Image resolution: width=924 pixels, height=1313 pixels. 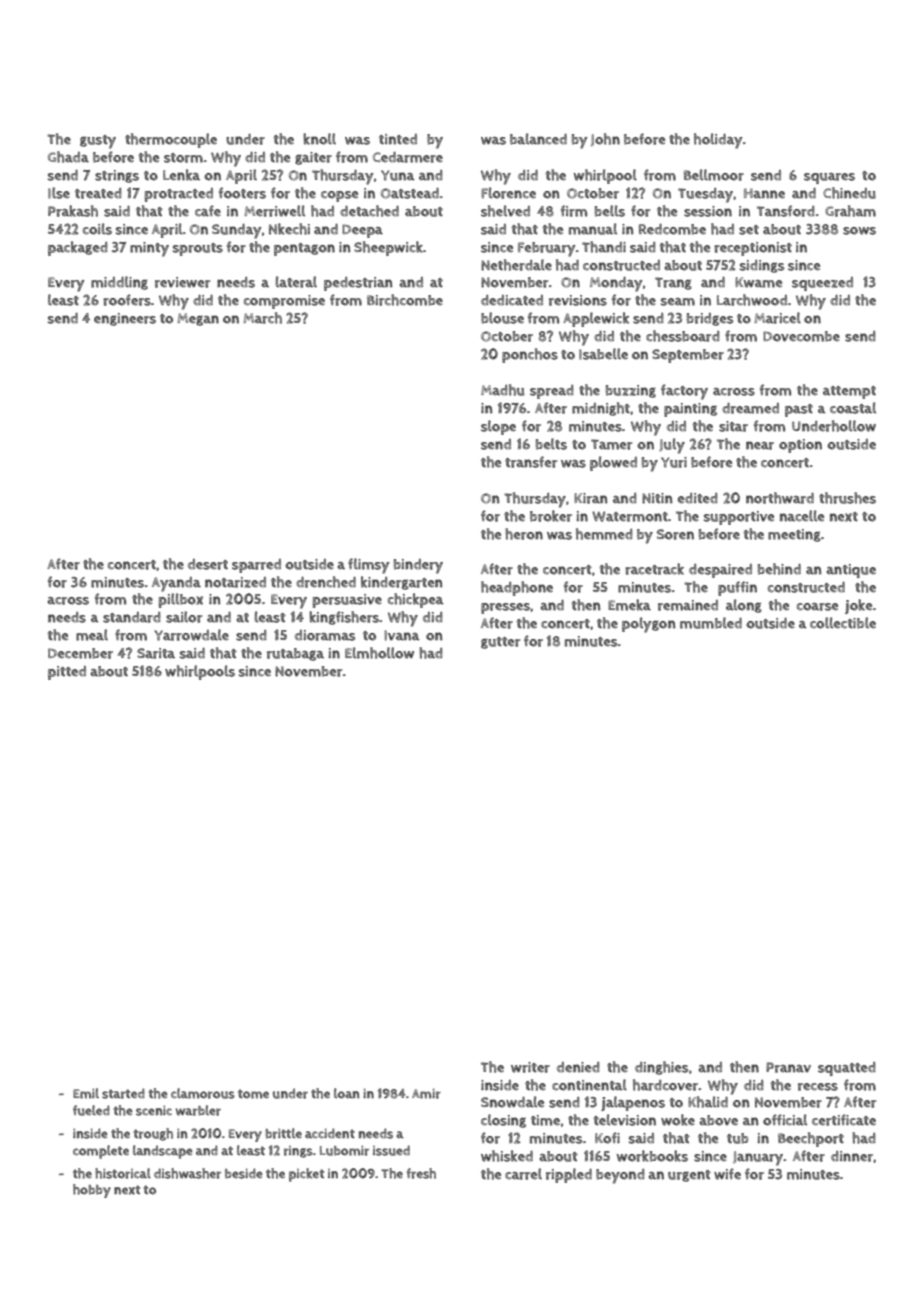 What do you see at coordinates (788, 1067) in the screenshot?
I see `Pranav` at bounding box center [788, 1067].
